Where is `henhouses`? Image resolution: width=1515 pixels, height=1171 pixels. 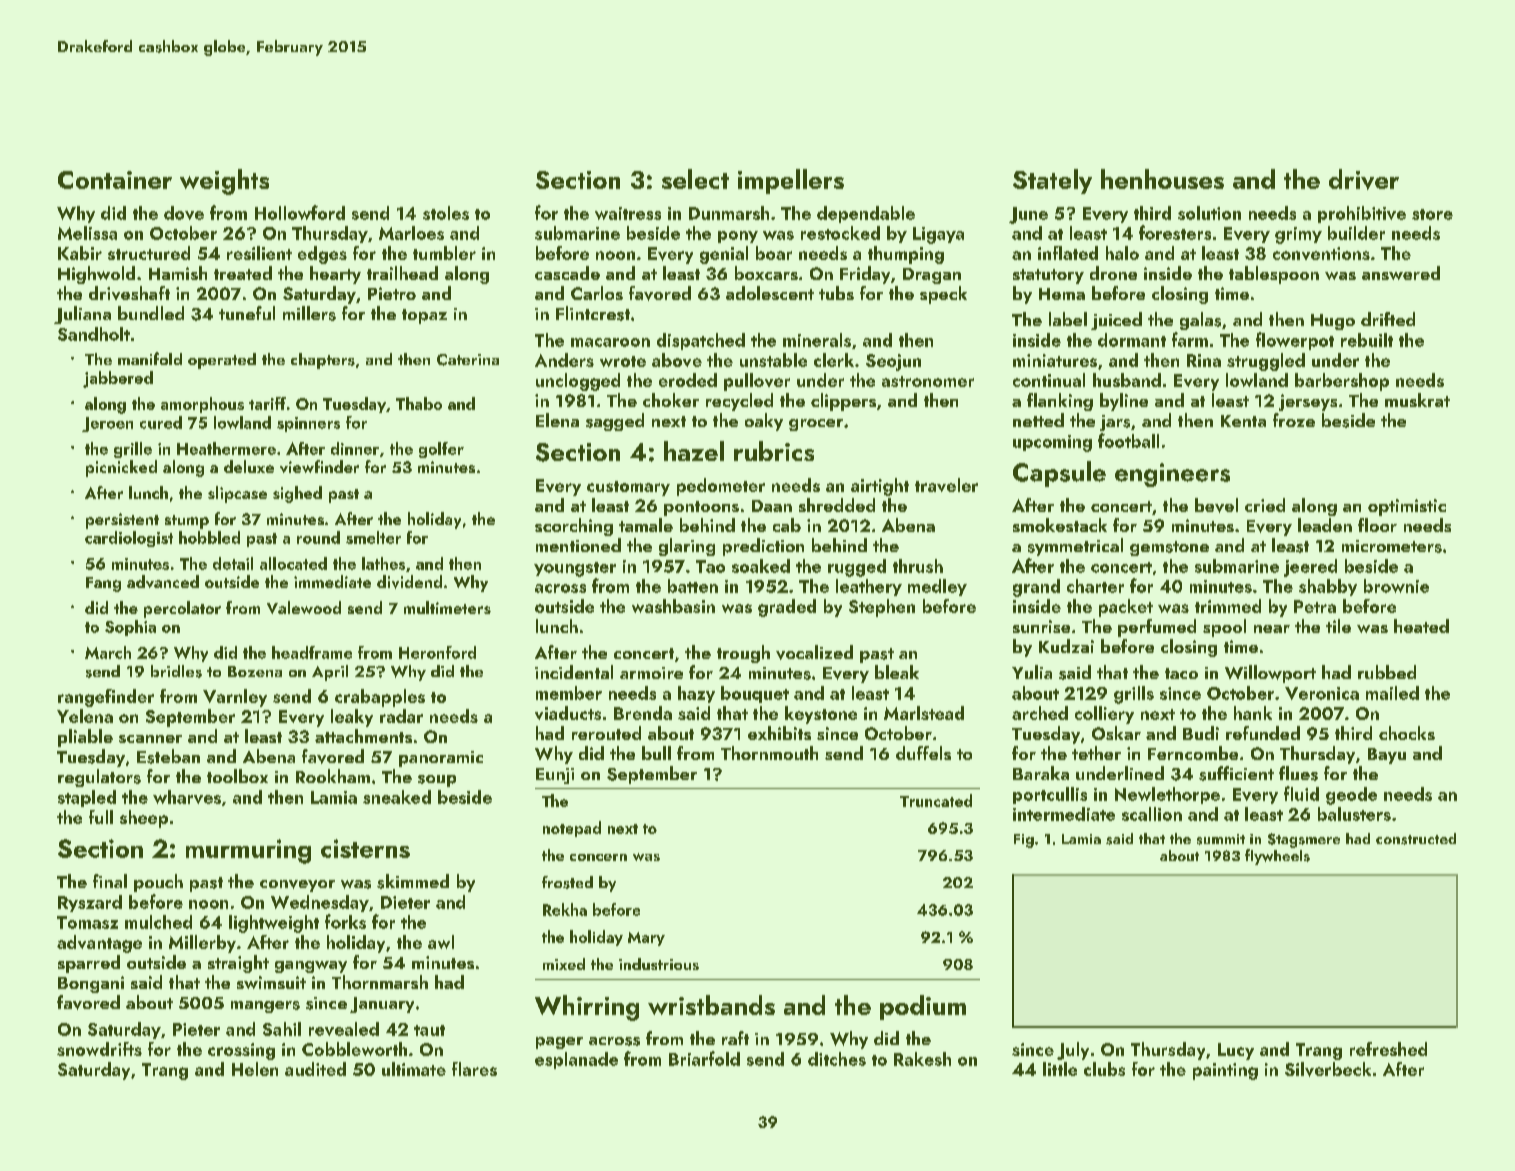
henhouses is located at coordinates (1162, 179).
